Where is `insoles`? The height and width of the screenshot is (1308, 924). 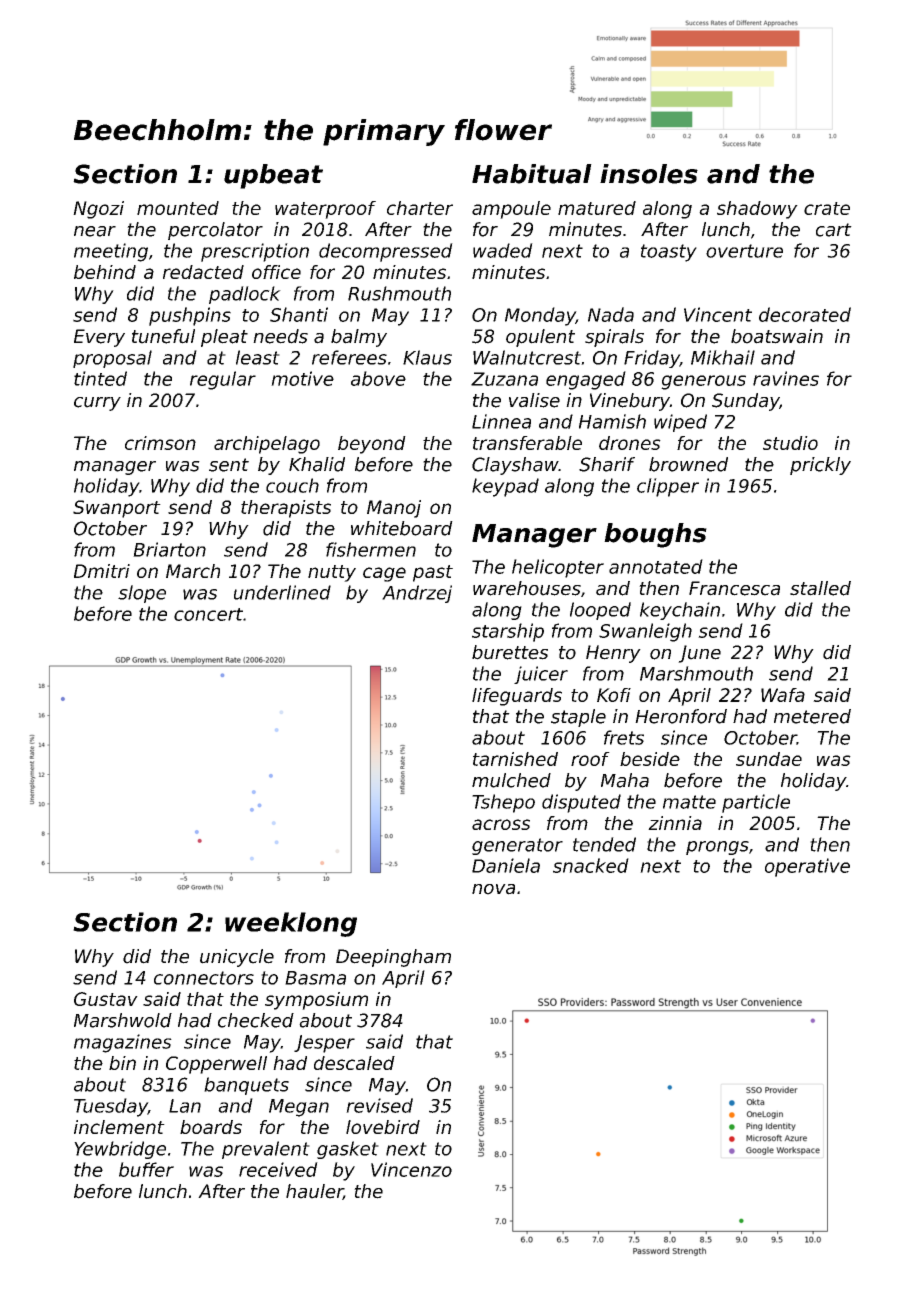 insoles is located at coordinates (649, 174).
